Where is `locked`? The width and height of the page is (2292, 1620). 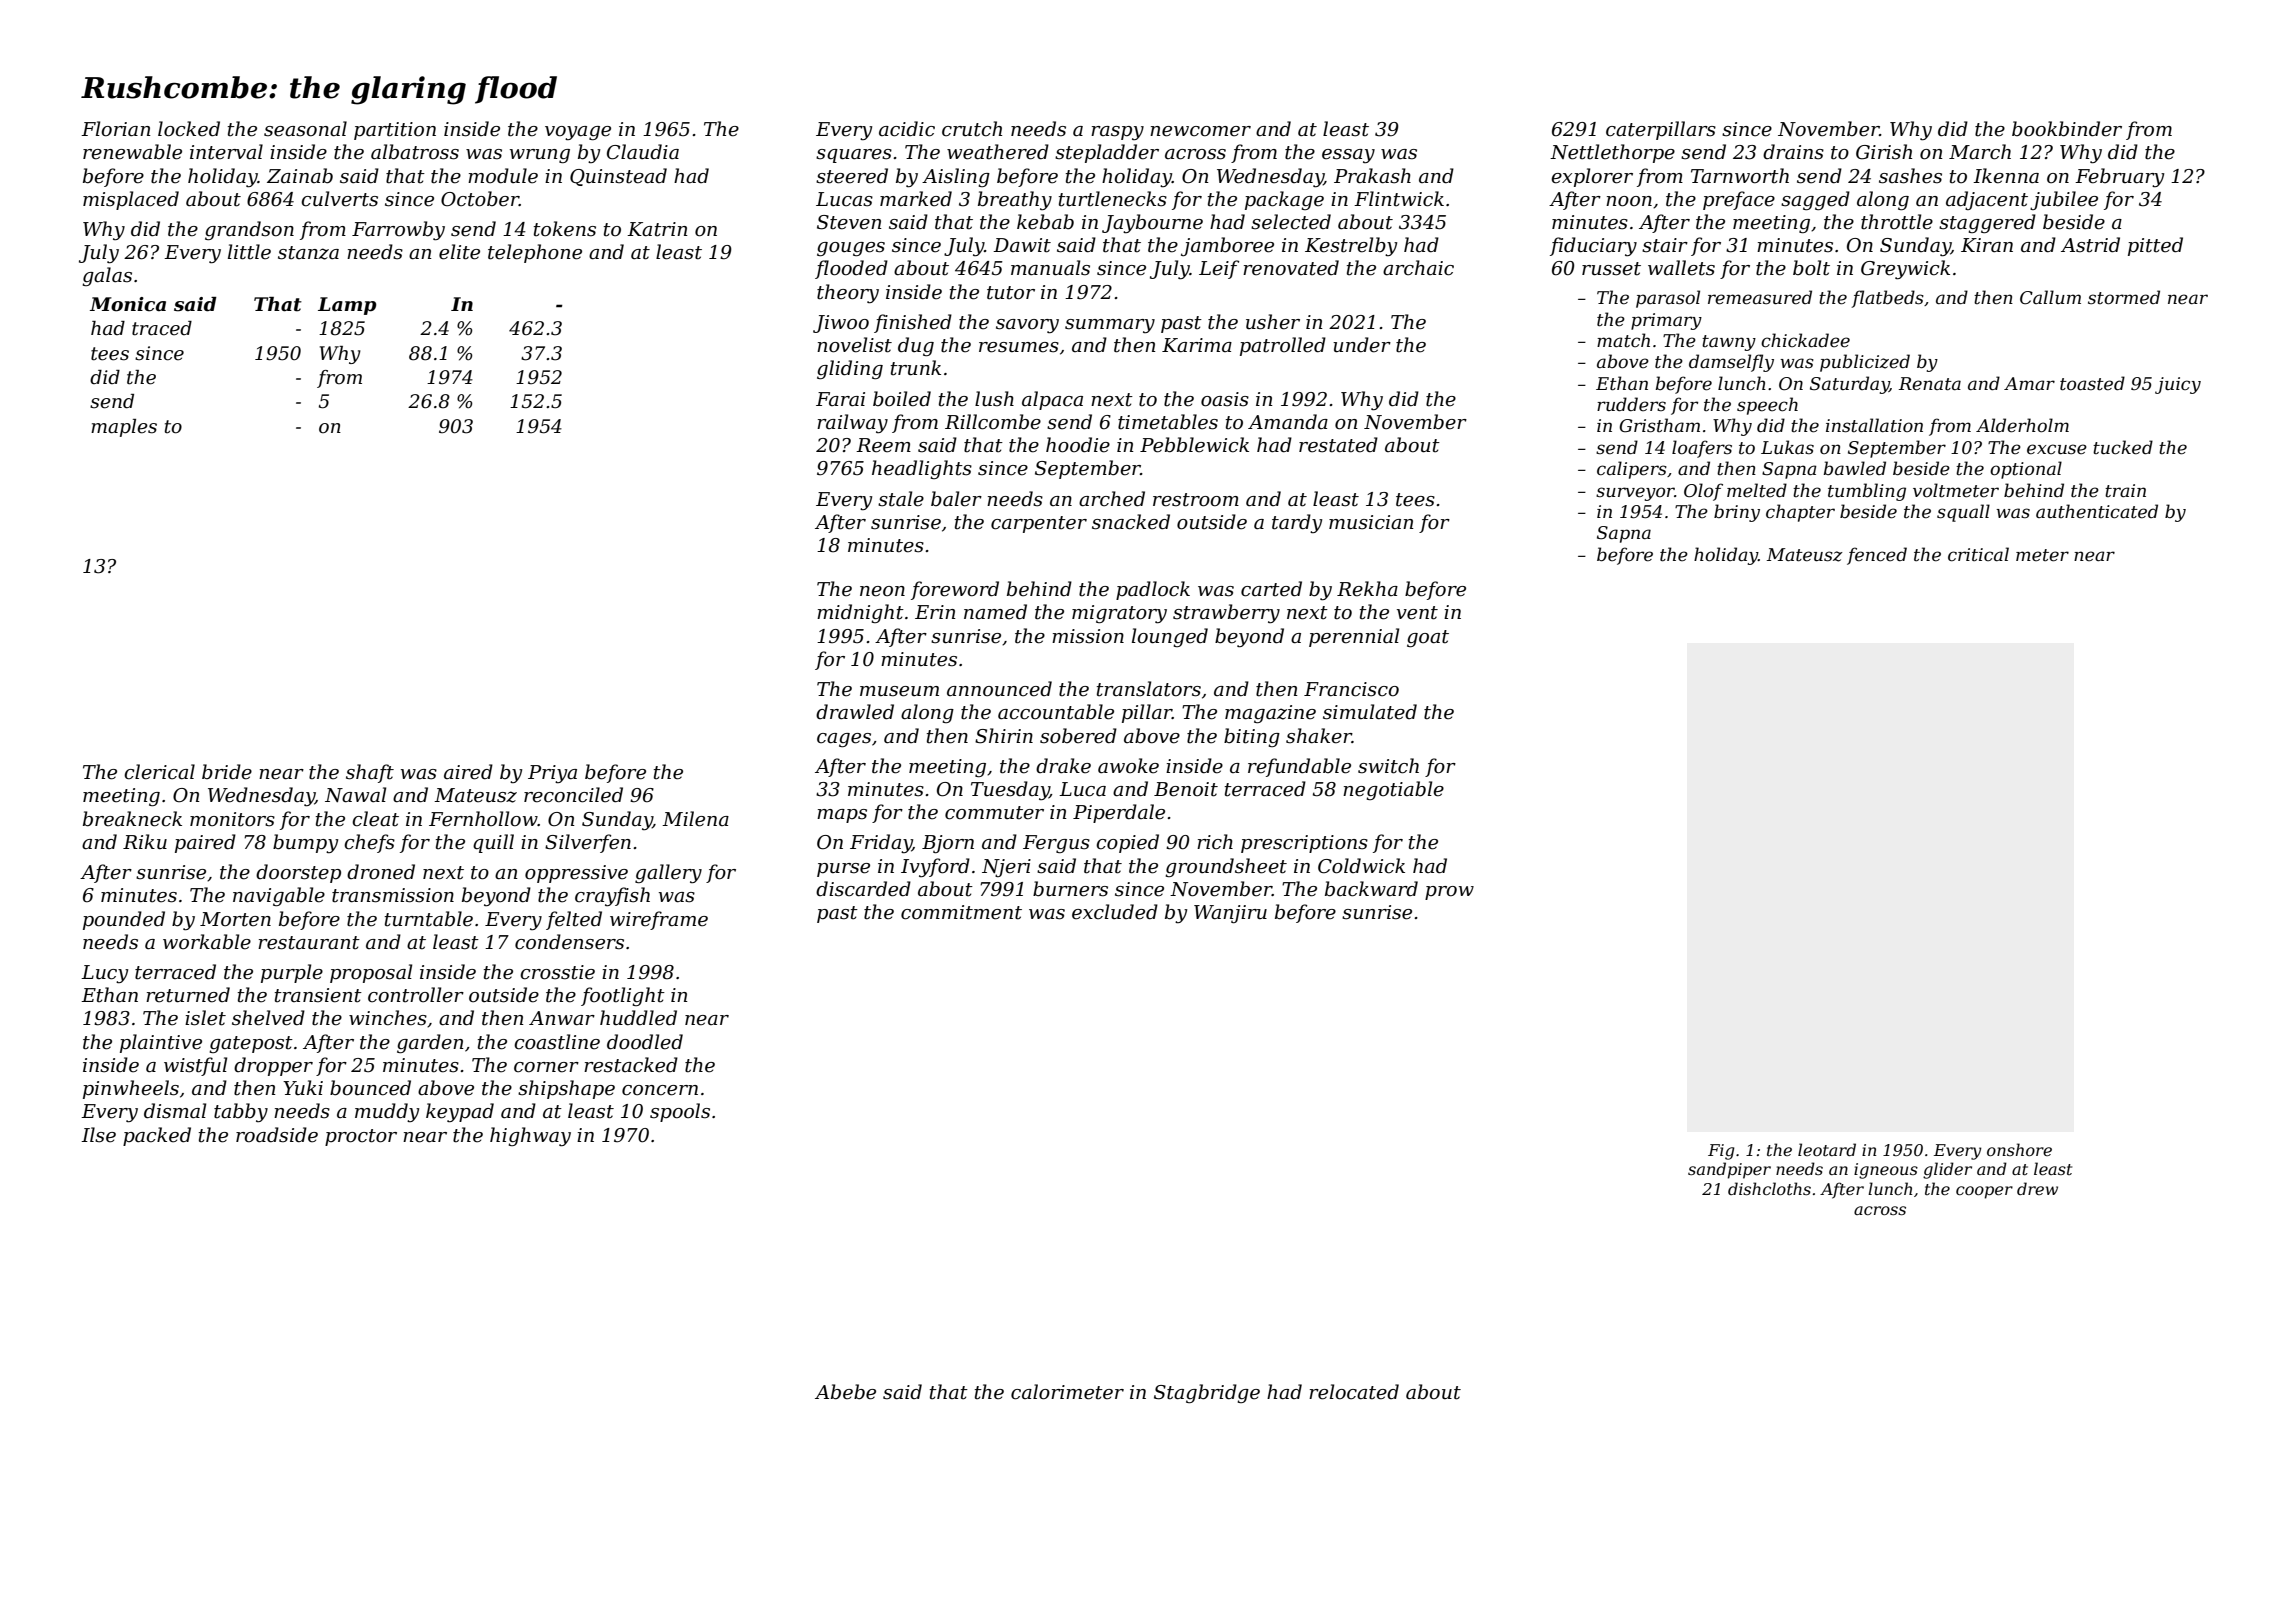 locked is located at coordinates (189, 129).
